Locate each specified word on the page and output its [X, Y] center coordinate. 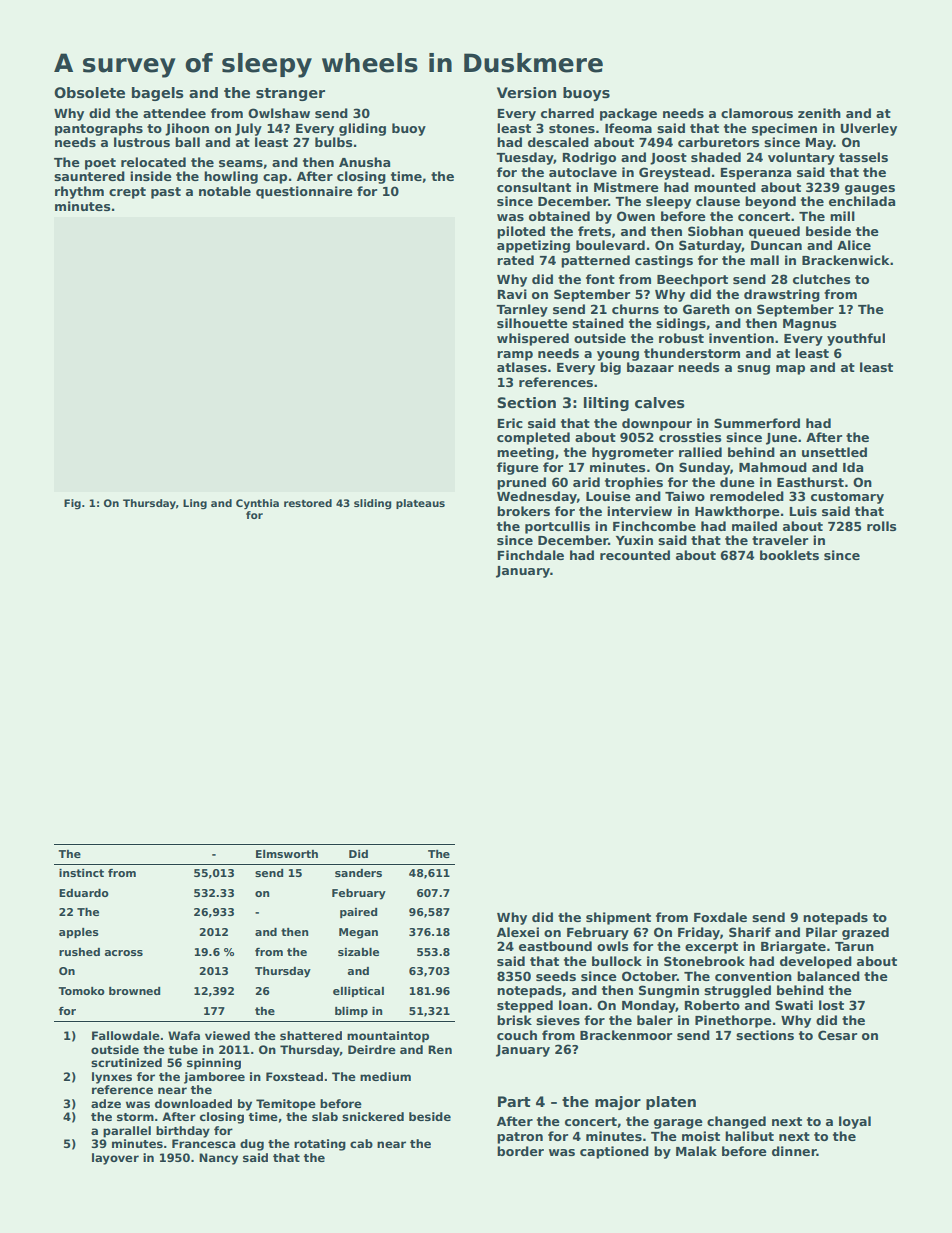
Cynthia [257, 504]
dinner [794, 1151]
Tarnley [522, 310]
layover [115, 1159]
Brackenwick [845, 260]
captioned [614, 1152]
